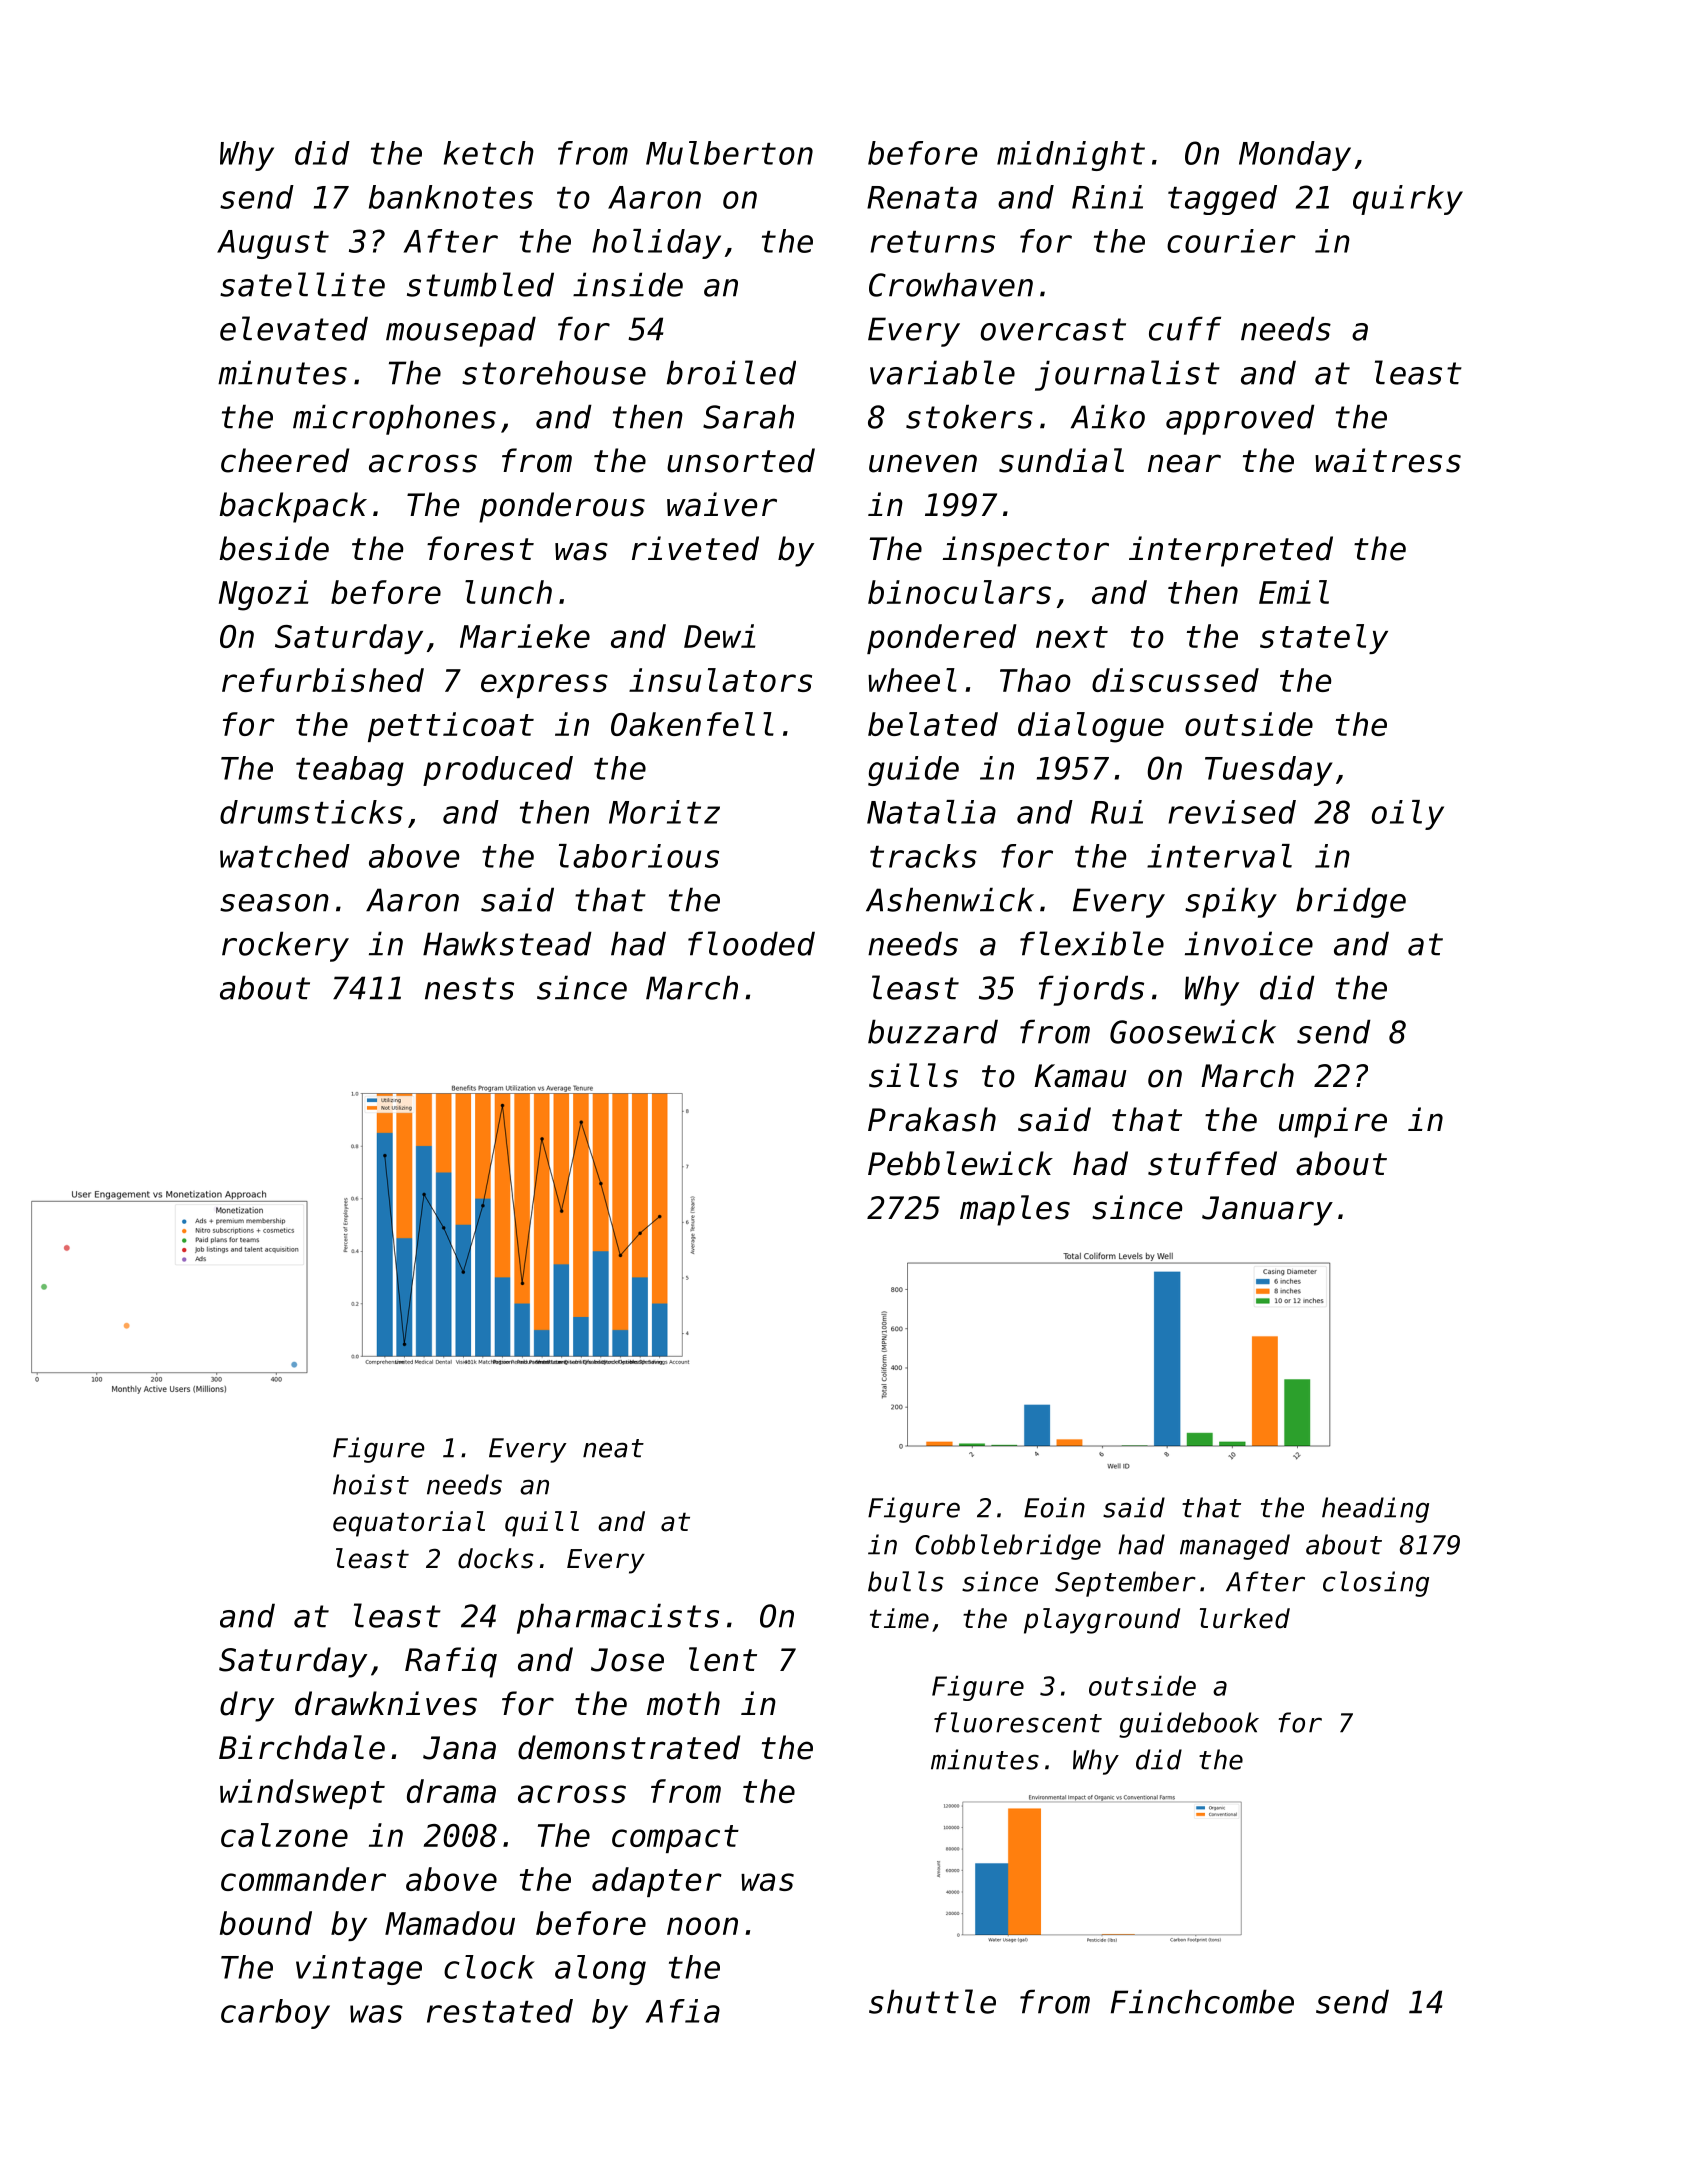 The image size is (1683, 2178). I want to click on midnight, so click(1071, 156).
